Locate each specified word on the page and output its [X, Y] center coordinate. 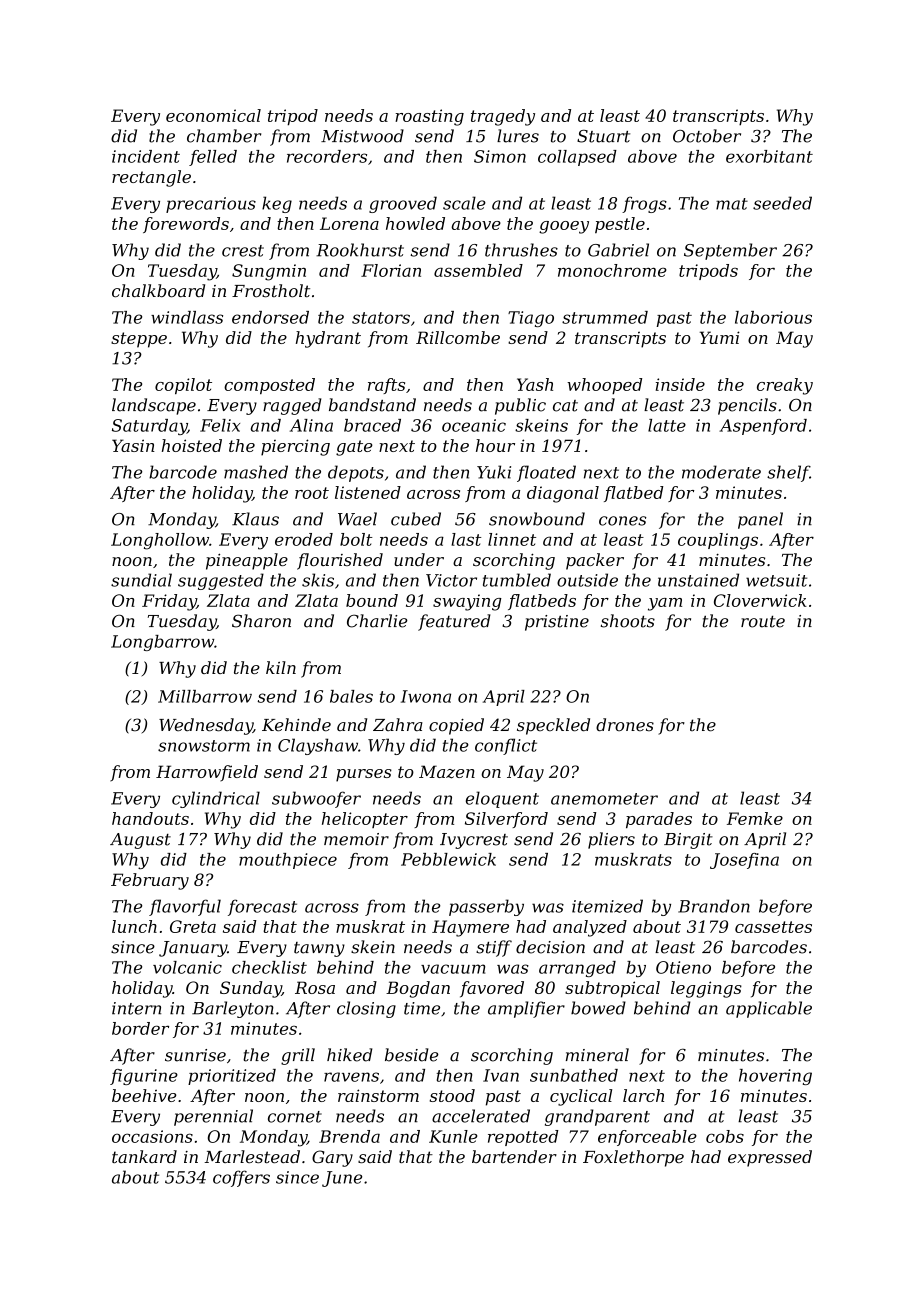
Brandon [714, 906]
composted [269, 386]
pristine [557, 623]
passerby [486, 907]
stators [381, 318]
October [707, 136]
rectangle [151, 178]
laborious [773, 317]
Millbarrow [205, 696]
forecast [262, 907]
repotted [523, 1138]
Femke [755, 818]
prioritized [232, 1077]
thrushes [521, 250]
